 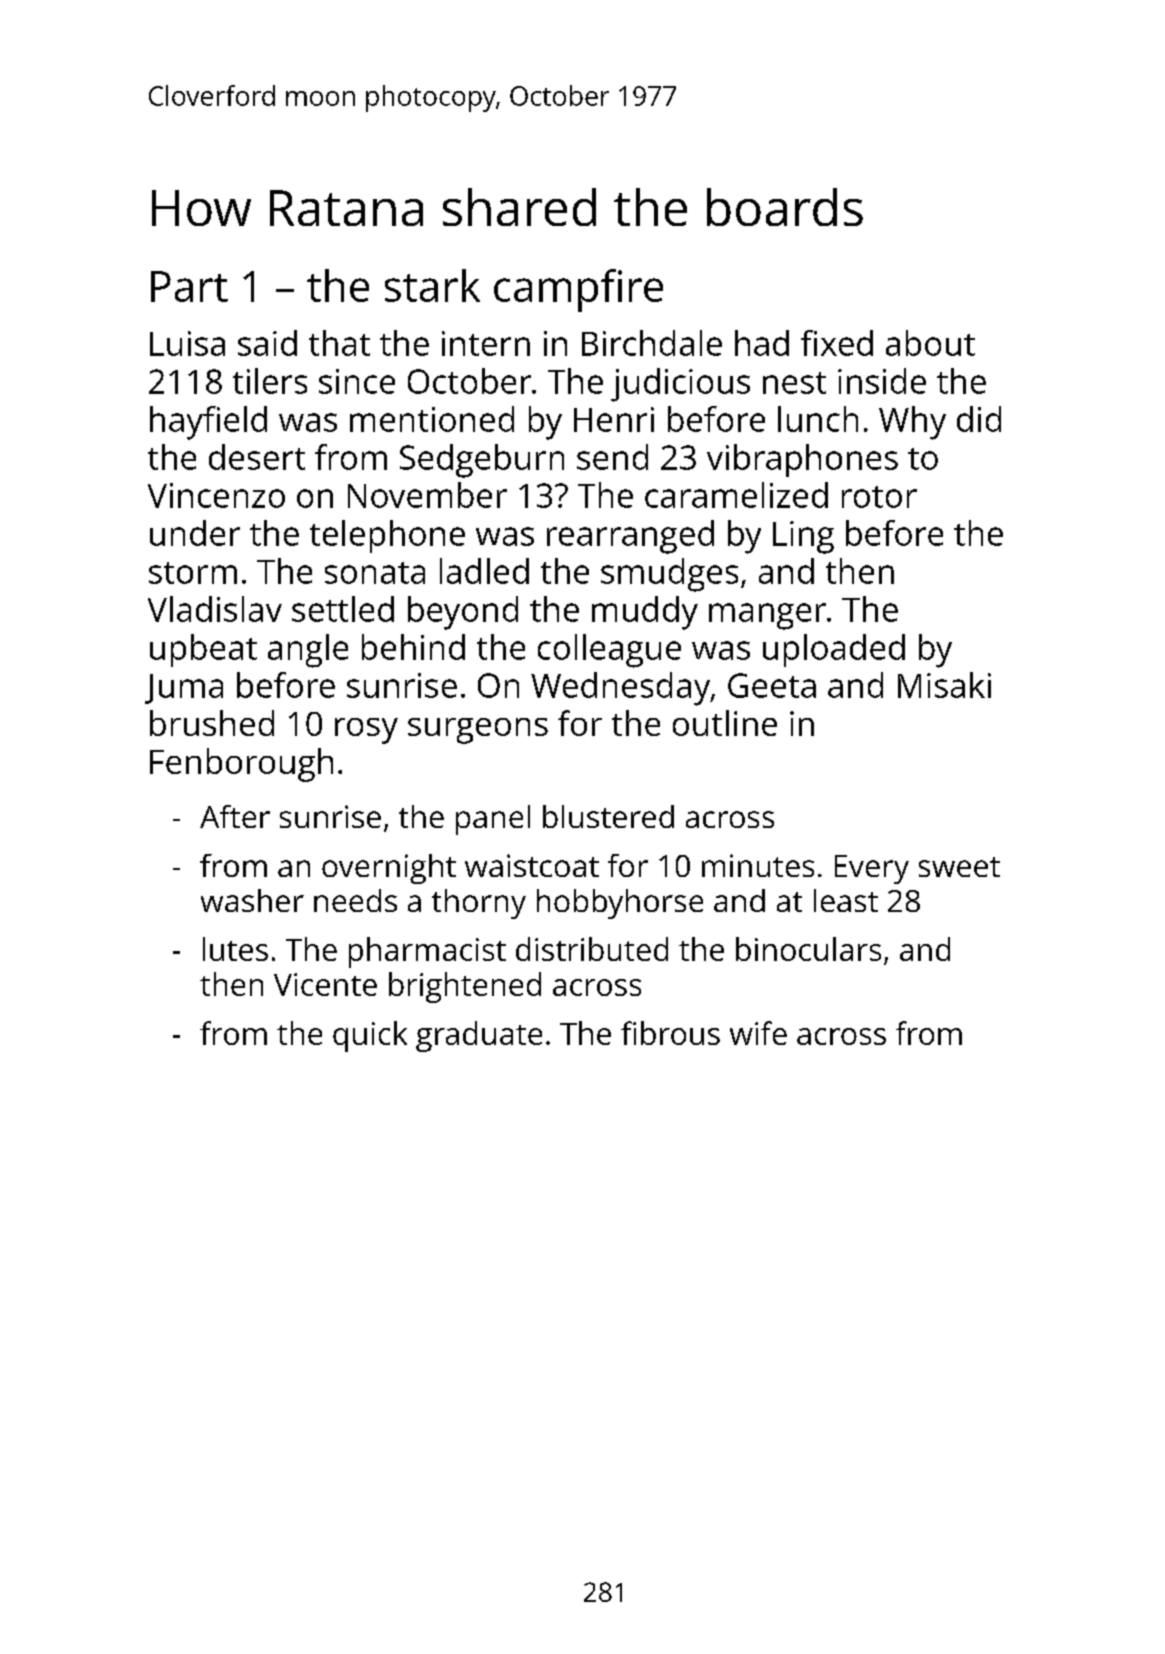 I want to click on fixed, so click(x=837, y=343).
